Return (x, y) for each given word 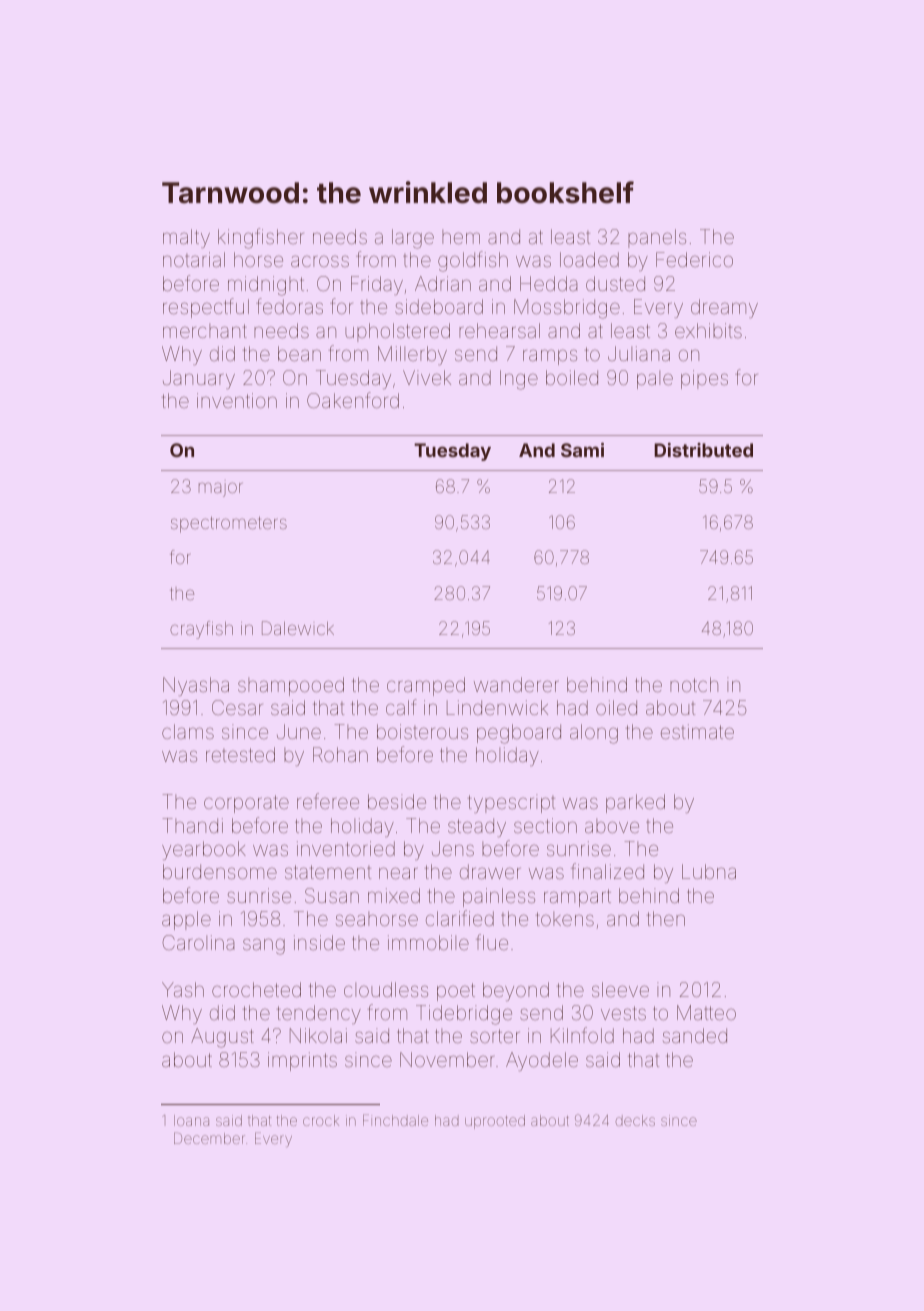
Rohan (340, 754)
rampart (577, 898)
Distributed (703, 450)
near (398, 873)
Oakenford (353, 400)
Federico (694, 259)
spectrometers (229, 525)
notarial (194, 259)
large (413, 239)
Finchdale (395, 1120)
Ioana (191, 1120)
